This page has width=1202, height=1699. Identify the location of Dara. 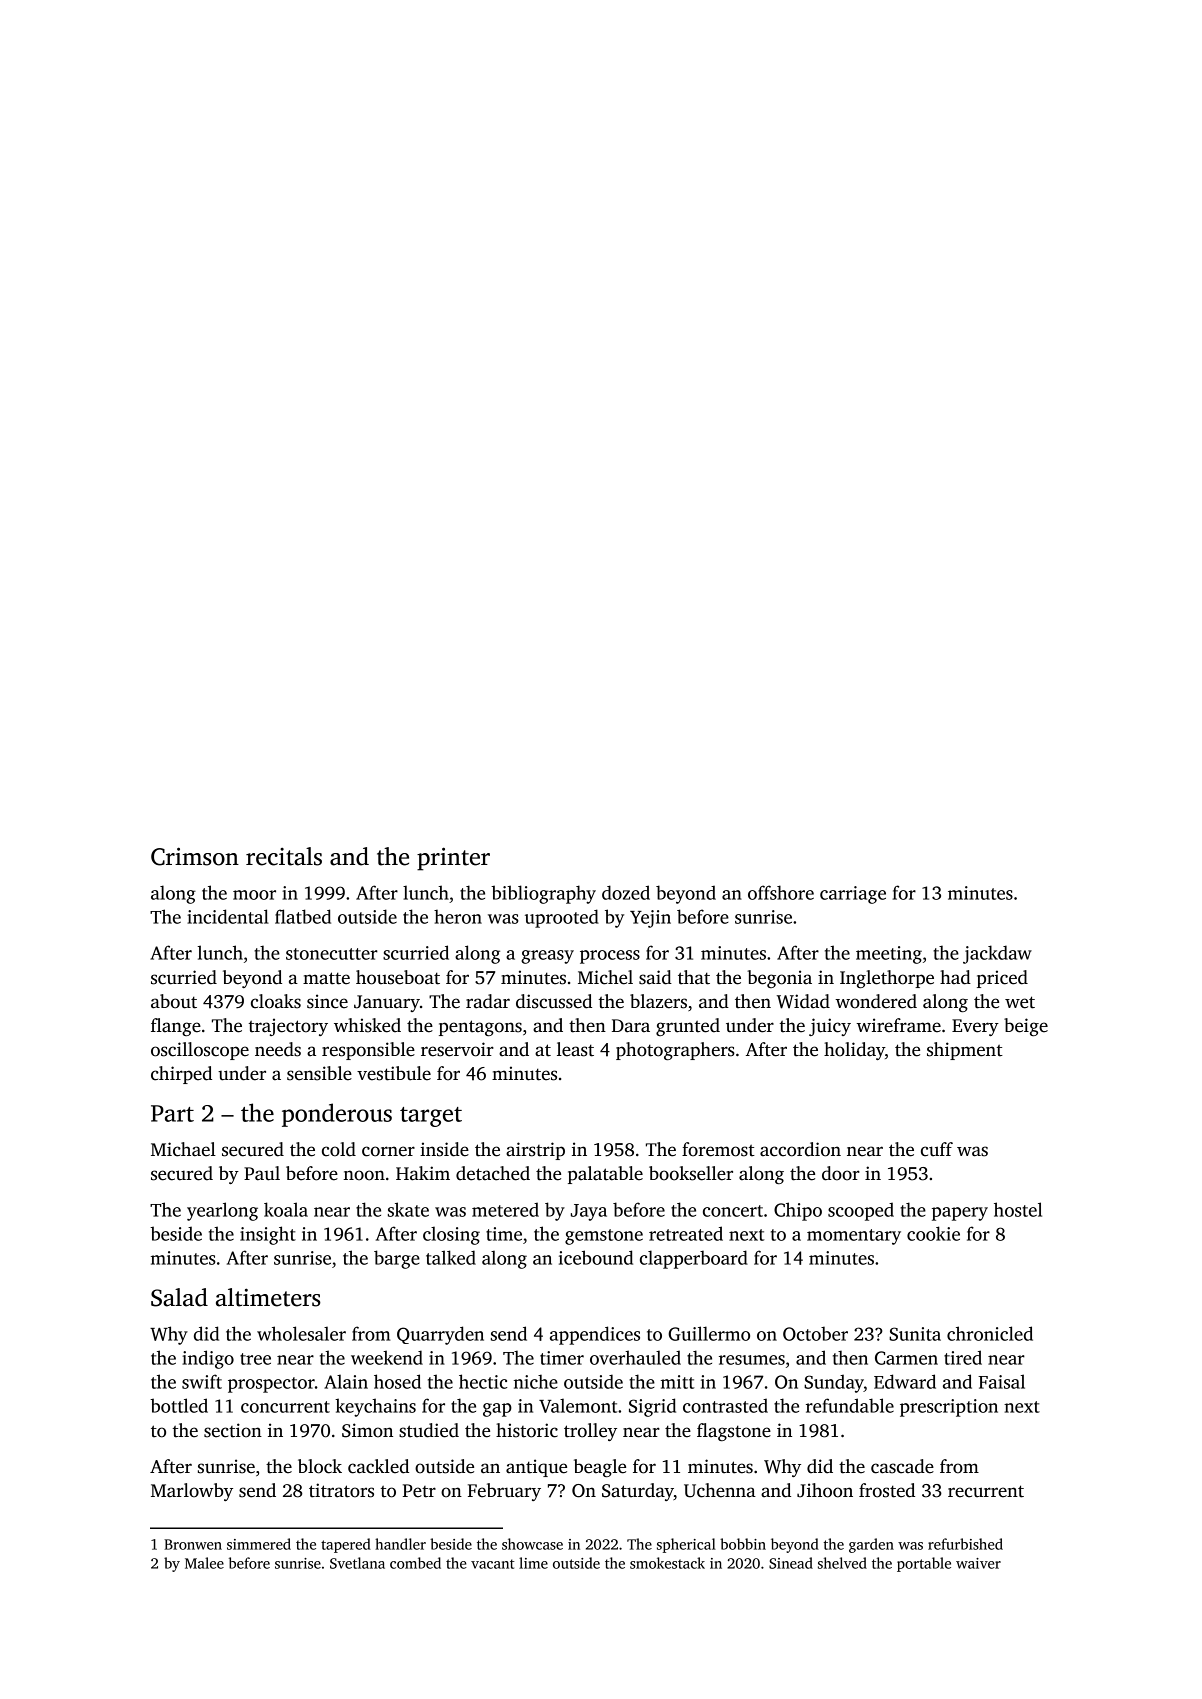
(631, 1026).
